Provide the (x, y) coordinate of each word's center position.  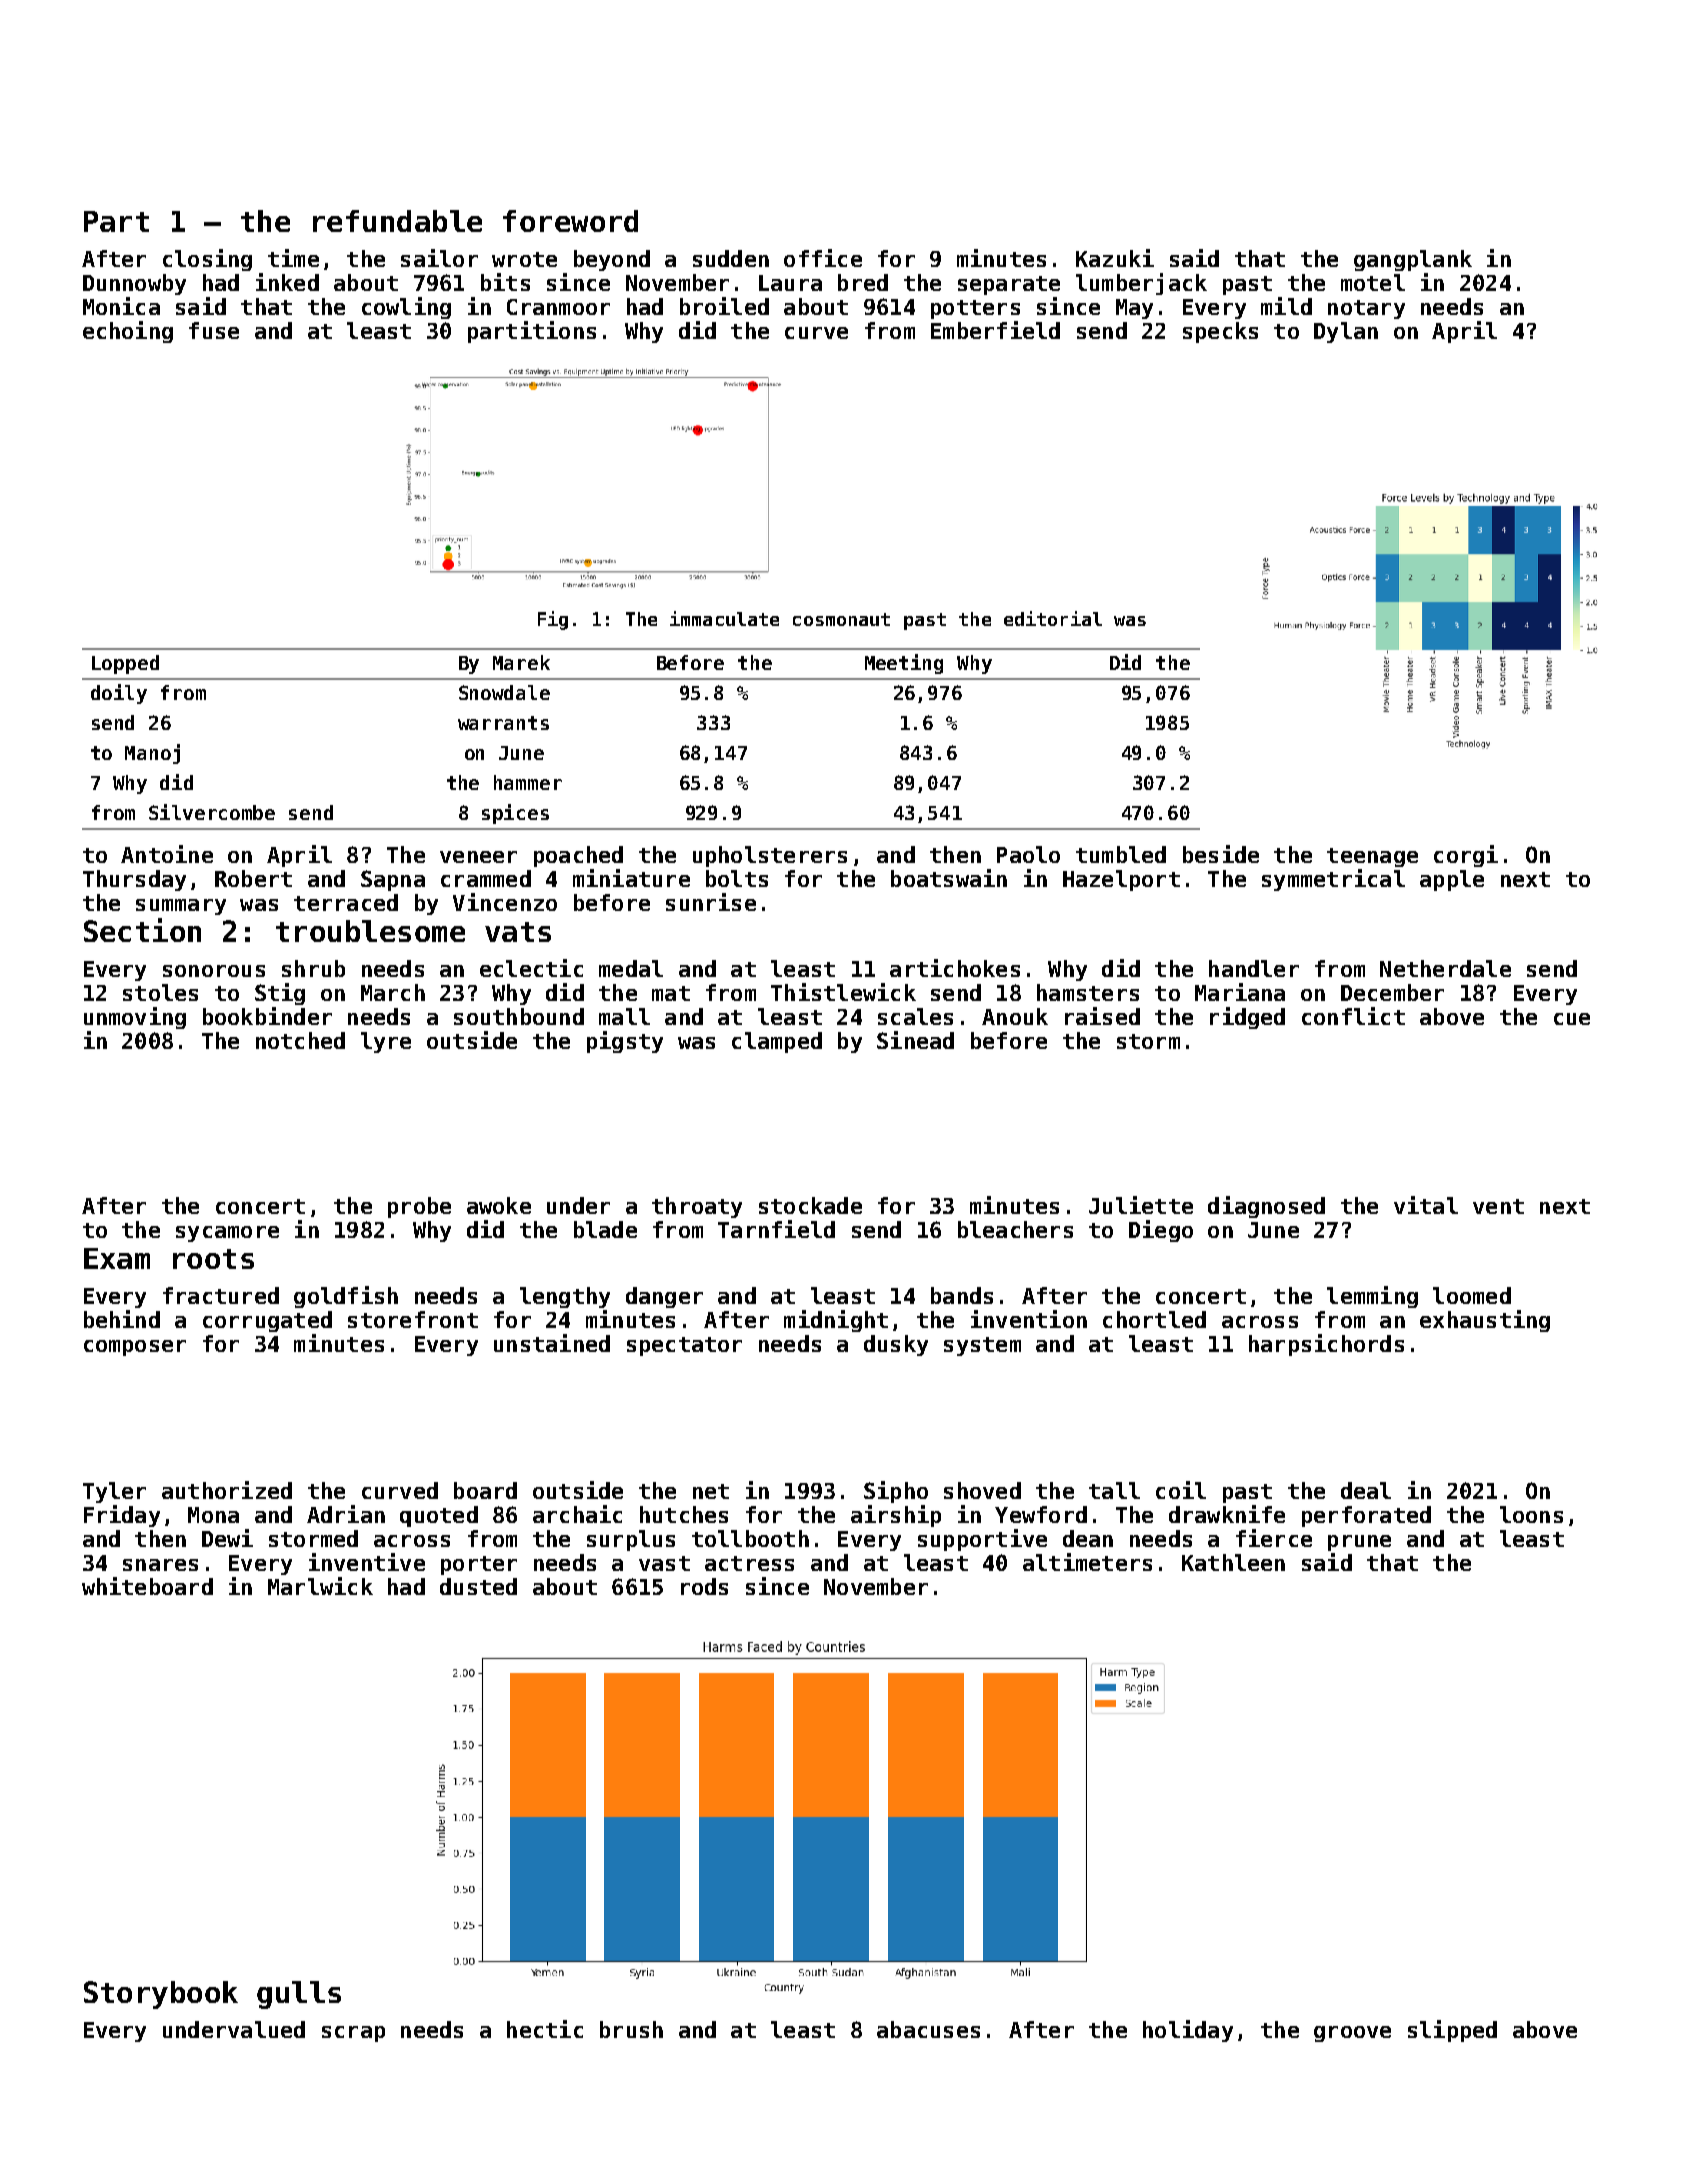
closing (207, 260)
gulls (299, 1995)
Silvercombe (212, 812)
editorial (1053, 618)
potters (975, 309)
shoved (982, 1490)
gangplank (1413, 260)
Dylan (1346, 332)
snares (160, 1565)
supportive (982, 1540)
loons (1531, 1514)
